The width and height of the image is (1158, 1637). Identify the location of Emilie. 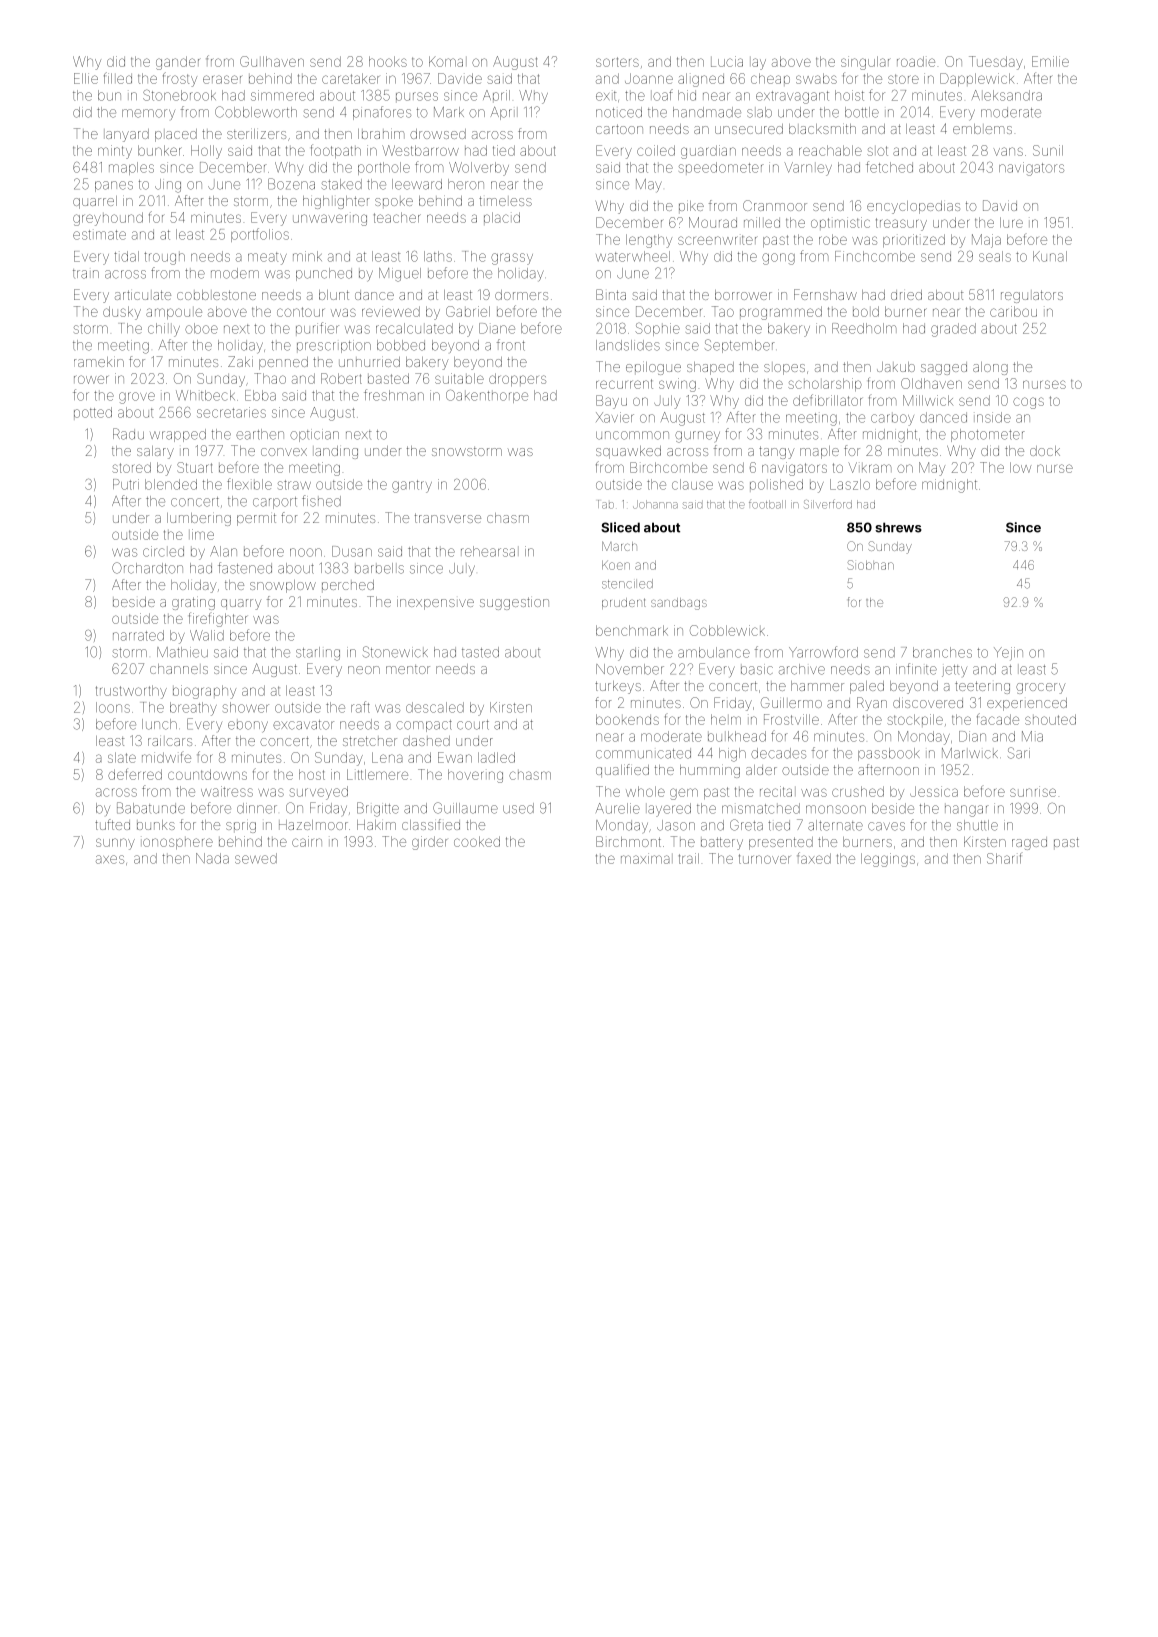
(1050, 61).
